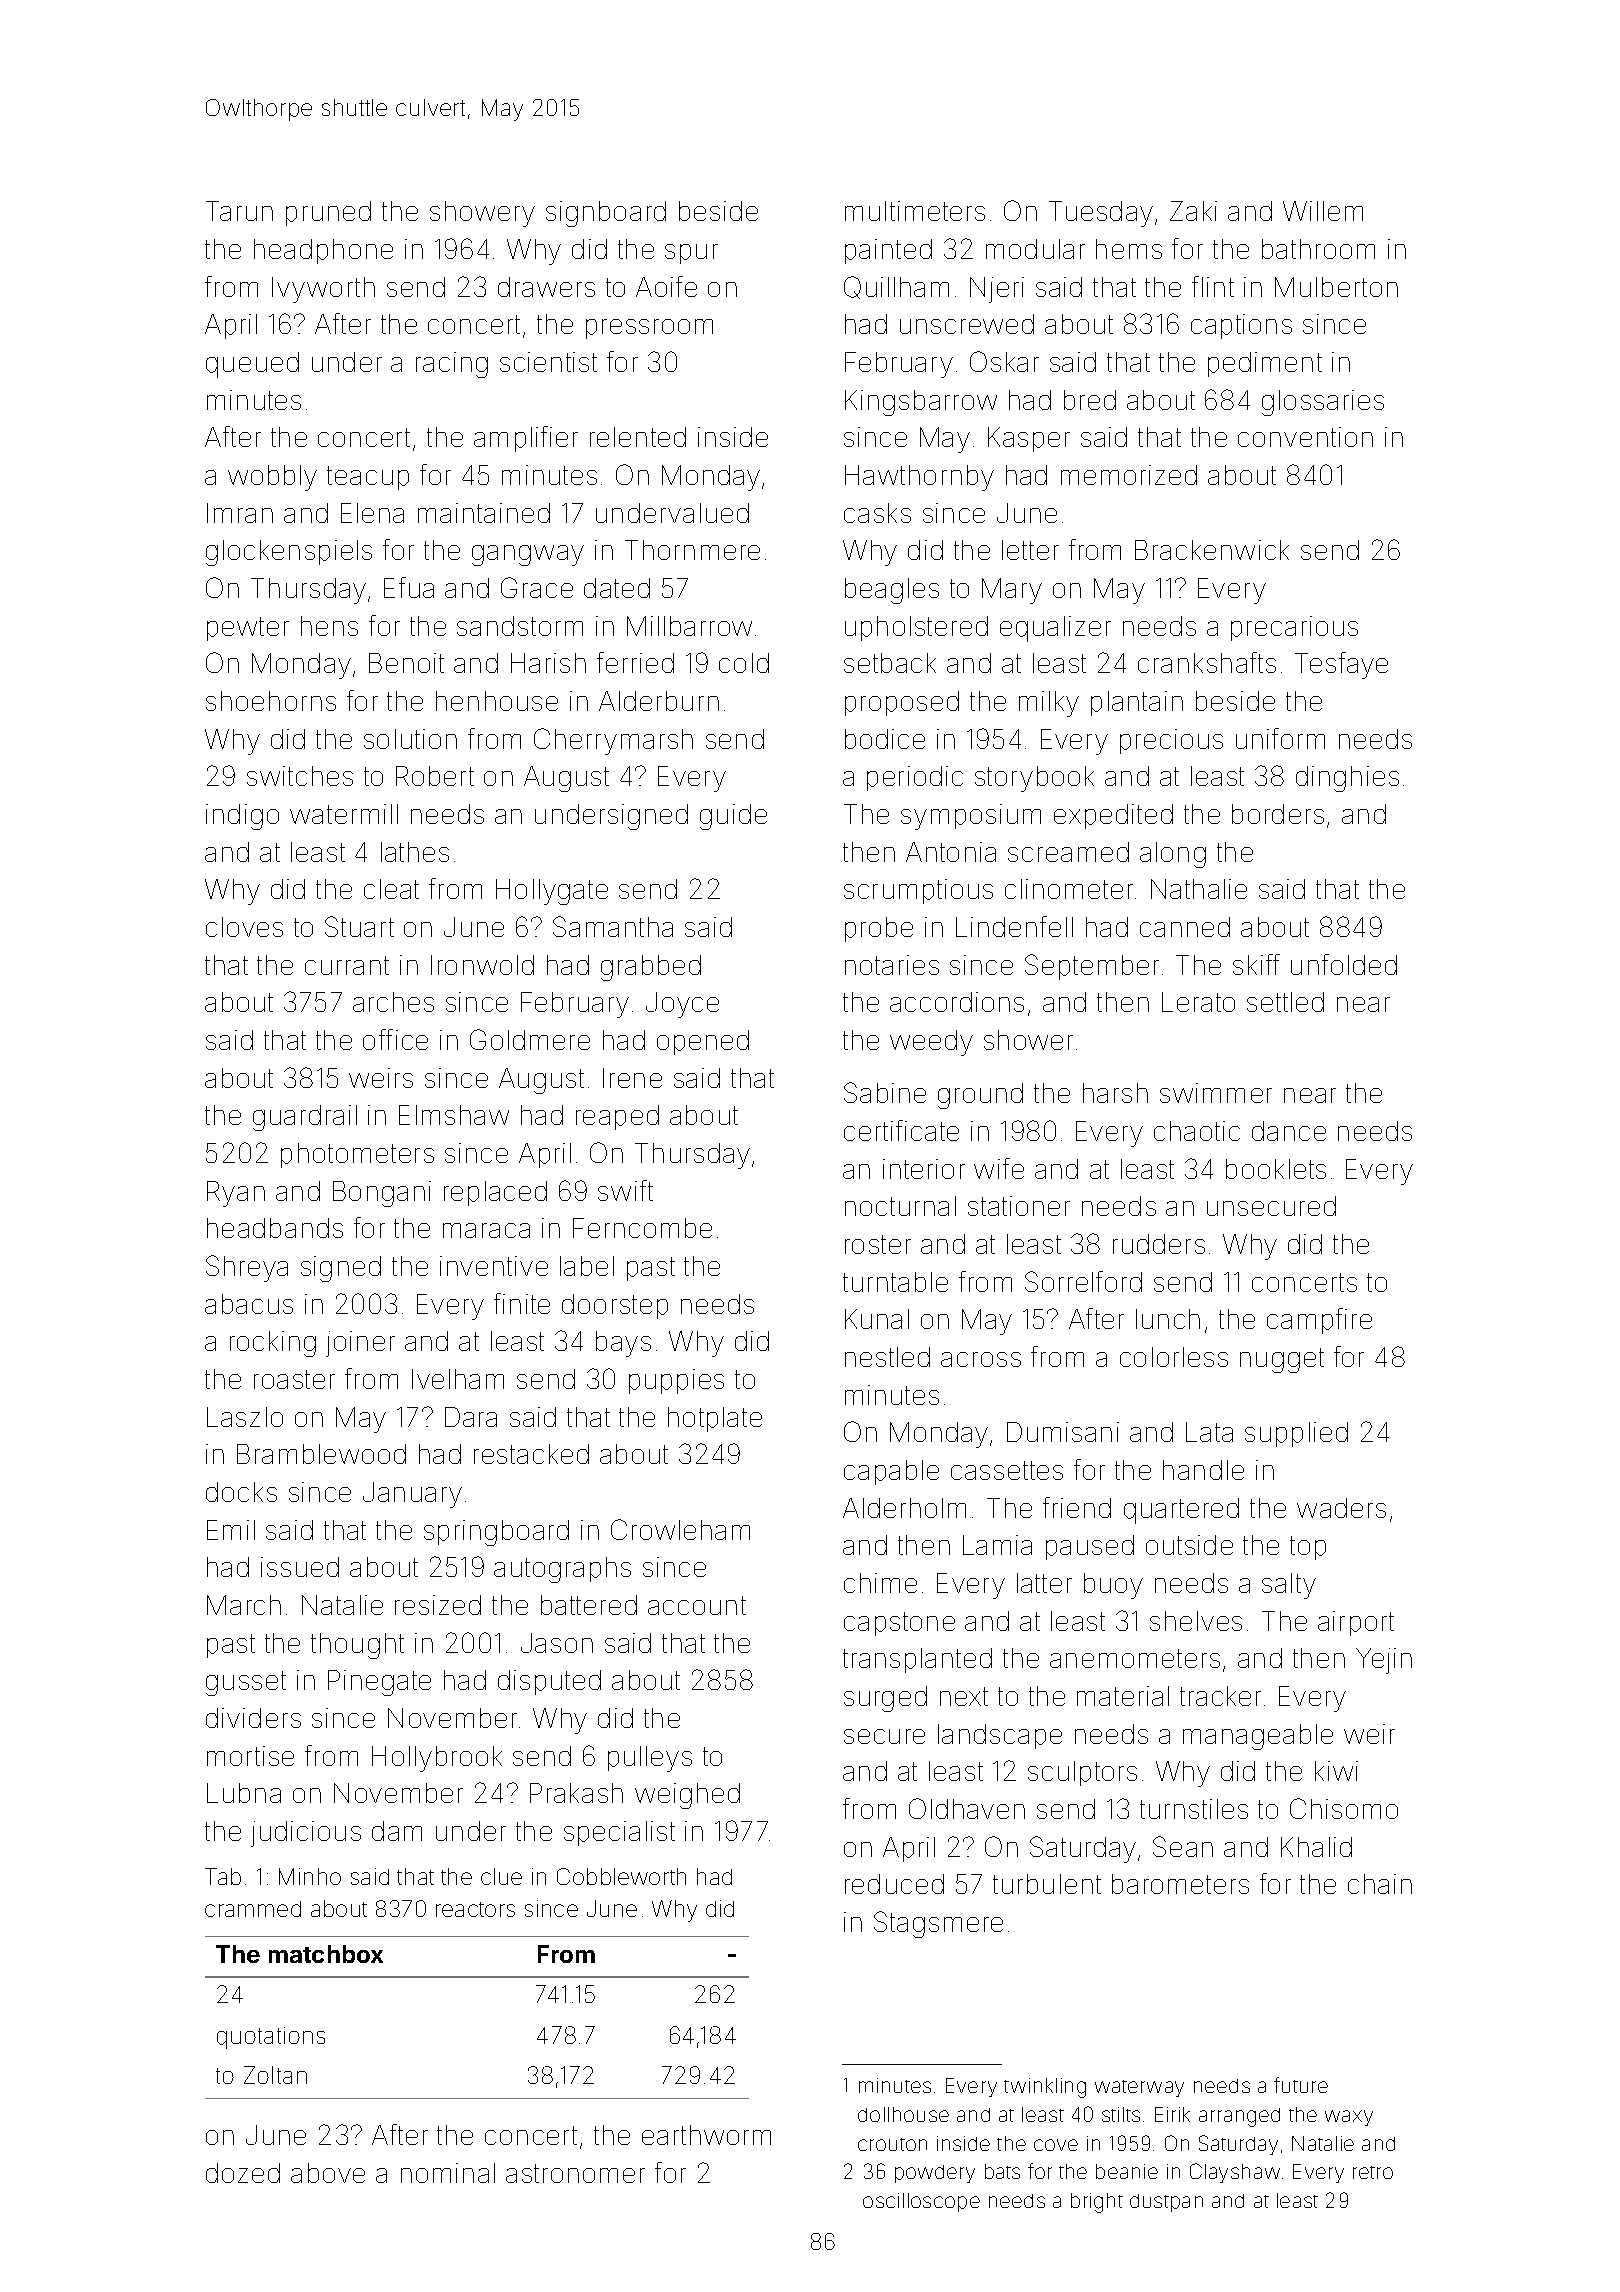 This document has height=2292, width=1620. What do you see at coordinates (635, 662) in the document?
I see `ferried` at bounding box center [635, 662].
